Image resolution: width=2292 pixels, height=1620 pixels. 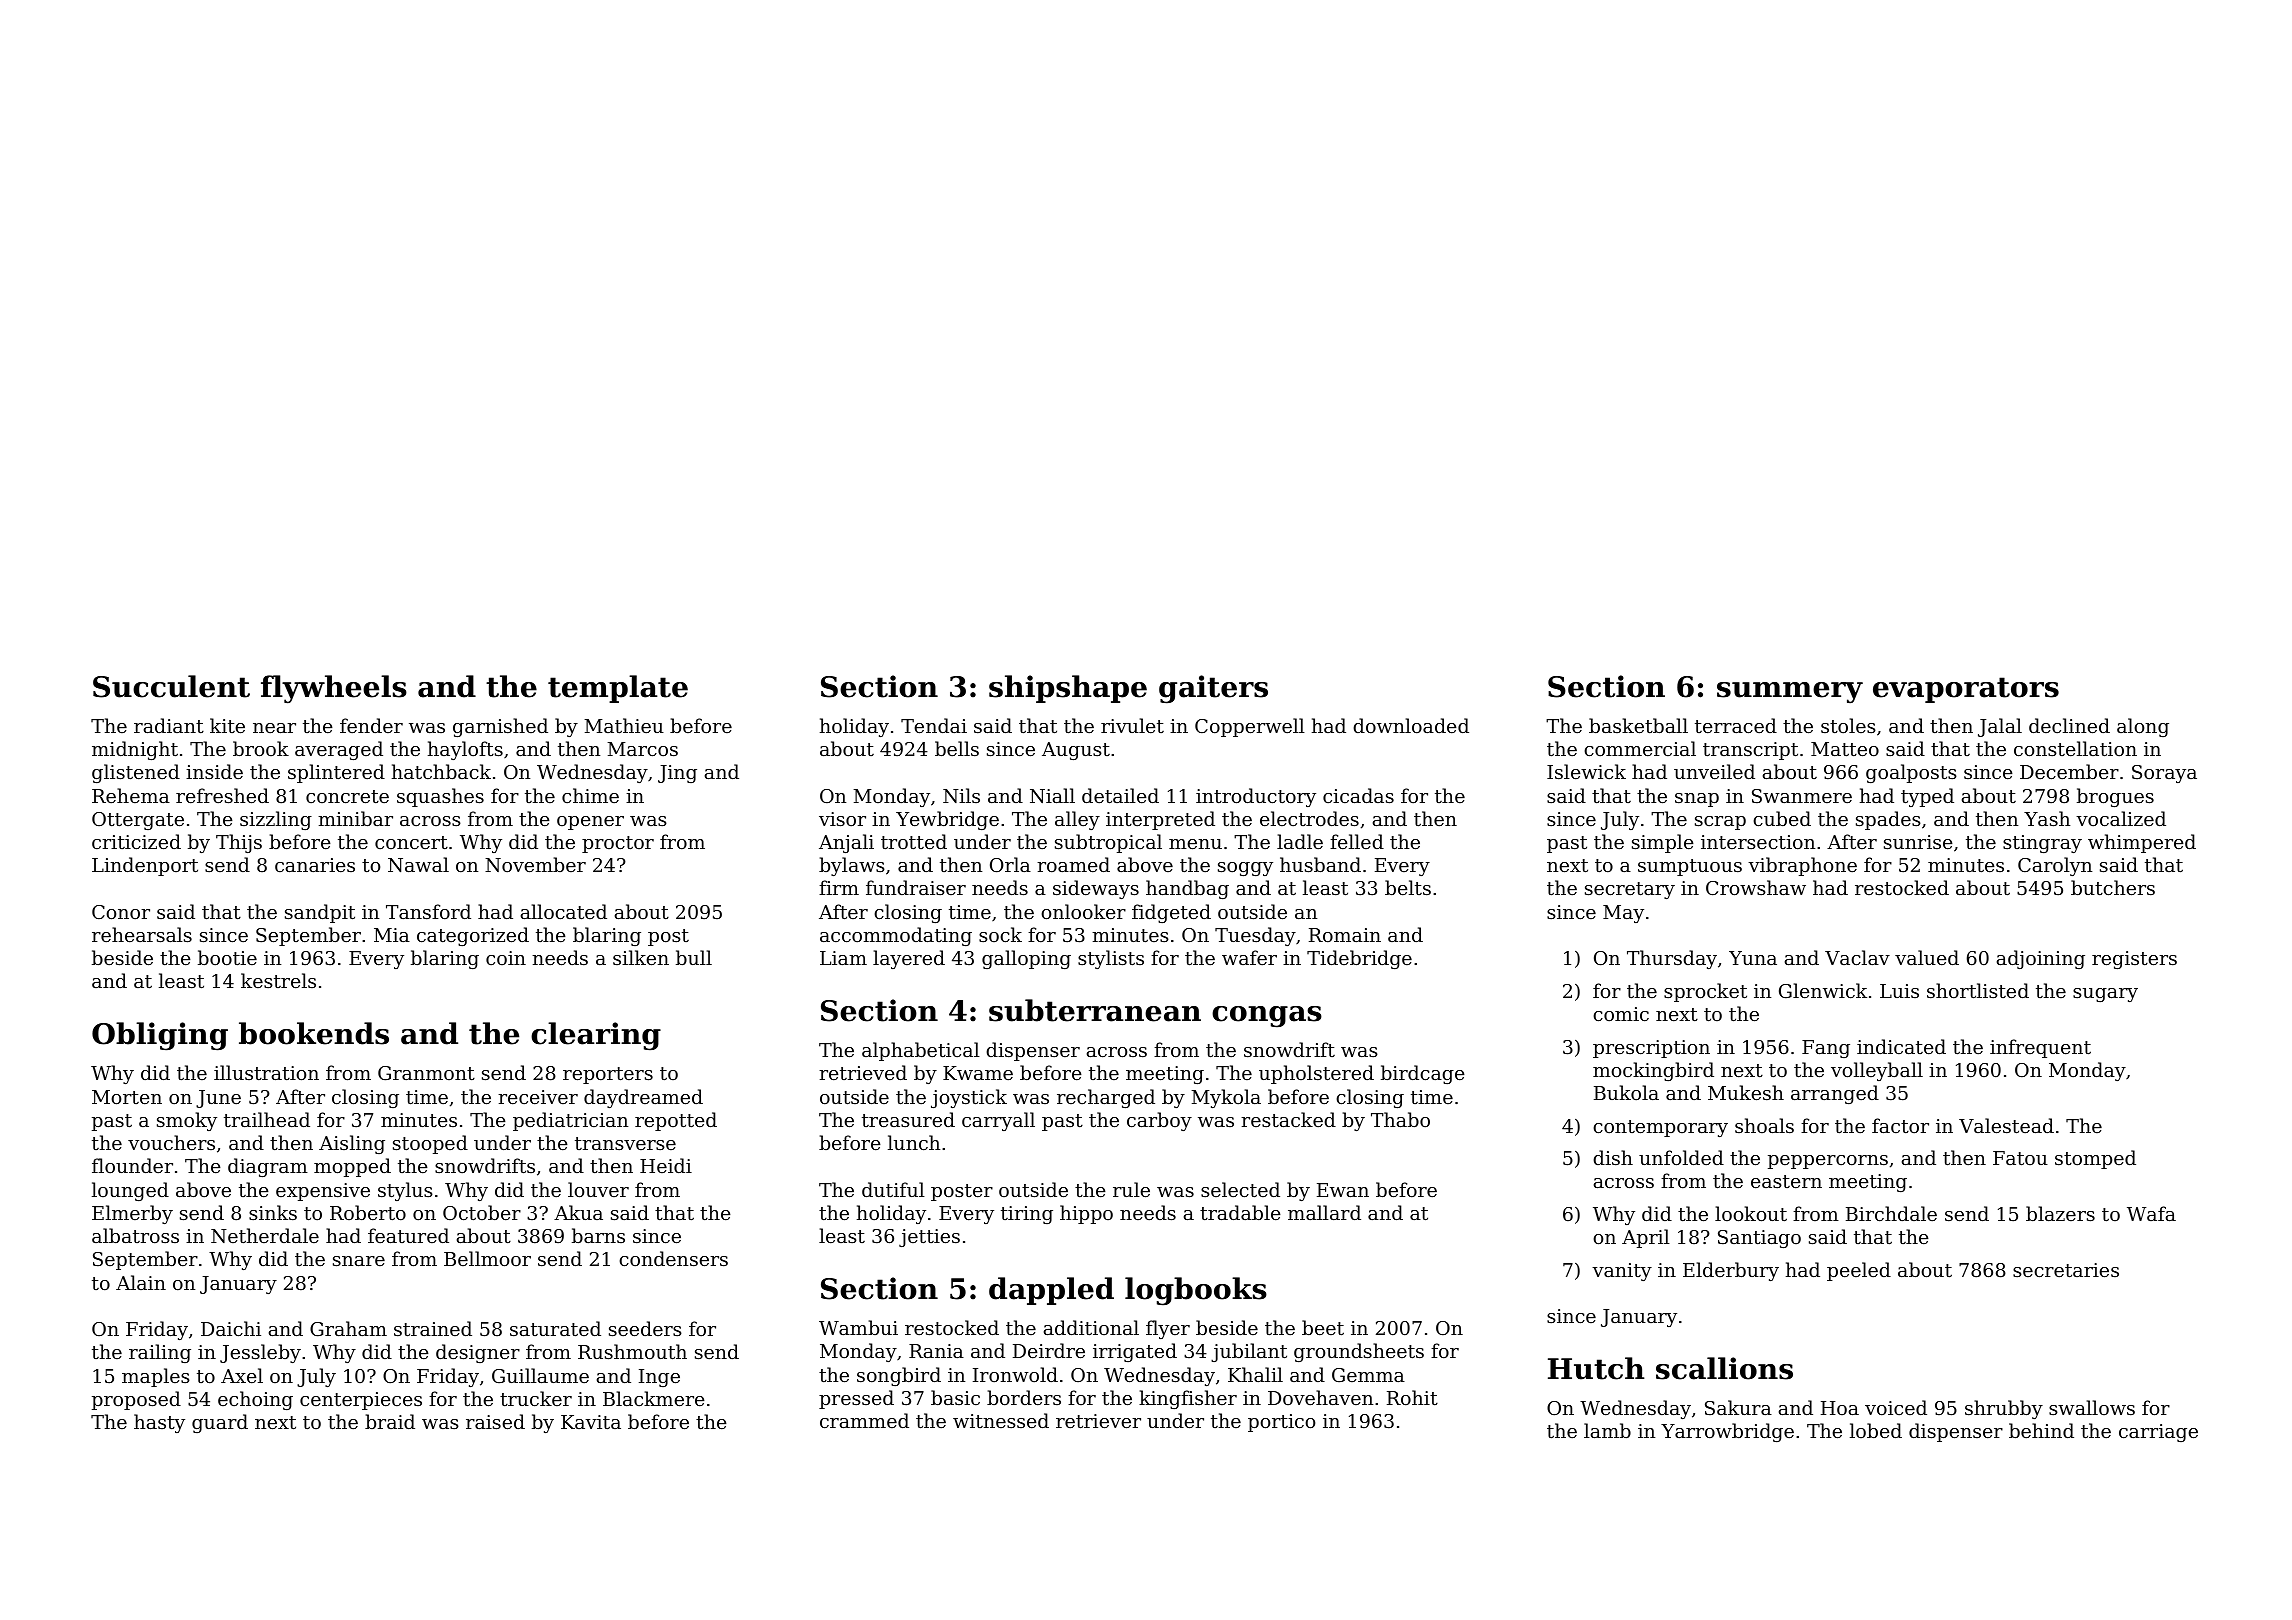 What do you see at coordinates (1423, 1074) in the page?
I see `birdcage` at bounding box center [1423, 1074].
